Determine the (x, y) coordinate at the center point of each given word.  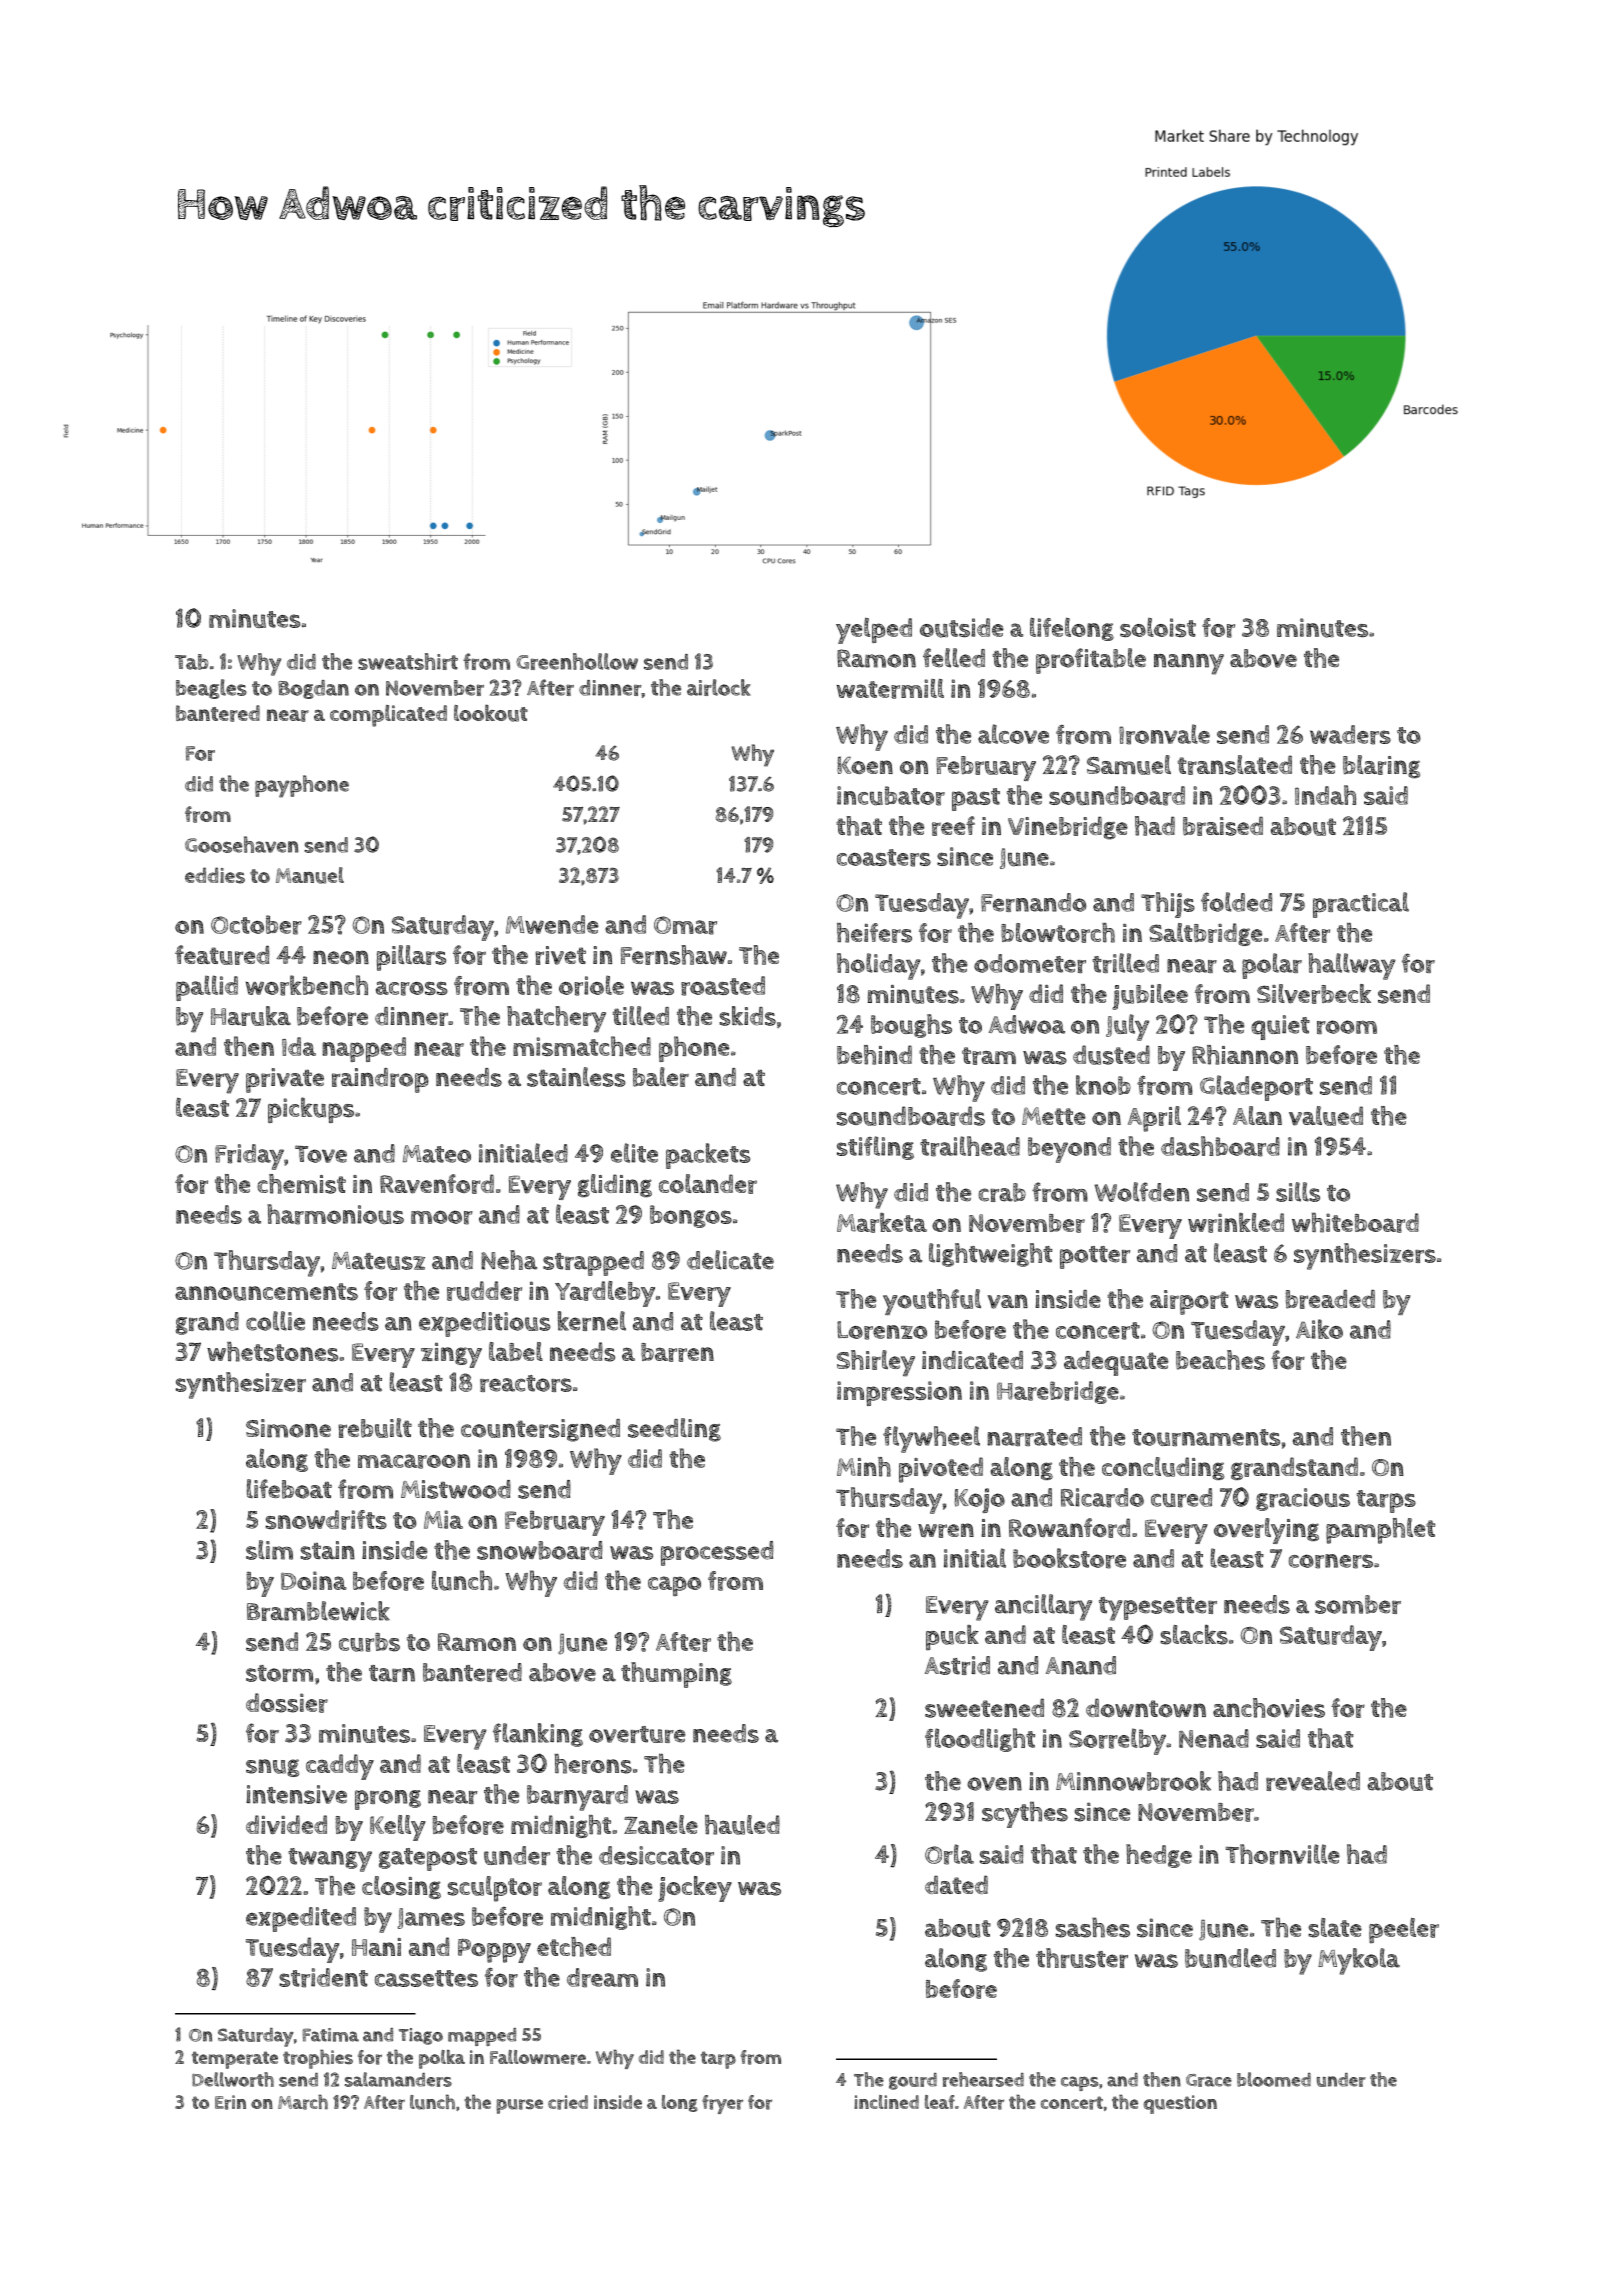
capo (674, 1586)
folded (1236, 902)
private (285, 1080)
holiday (879, 966)
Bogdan (313, 689)
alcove (1013, 734)
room (1347, 1027)
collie (275, 1321)
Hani (376, 1947)
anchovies (1269, 1708)
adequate (1116, 1363)
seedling (674, 1430)
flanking (538, 1735)
